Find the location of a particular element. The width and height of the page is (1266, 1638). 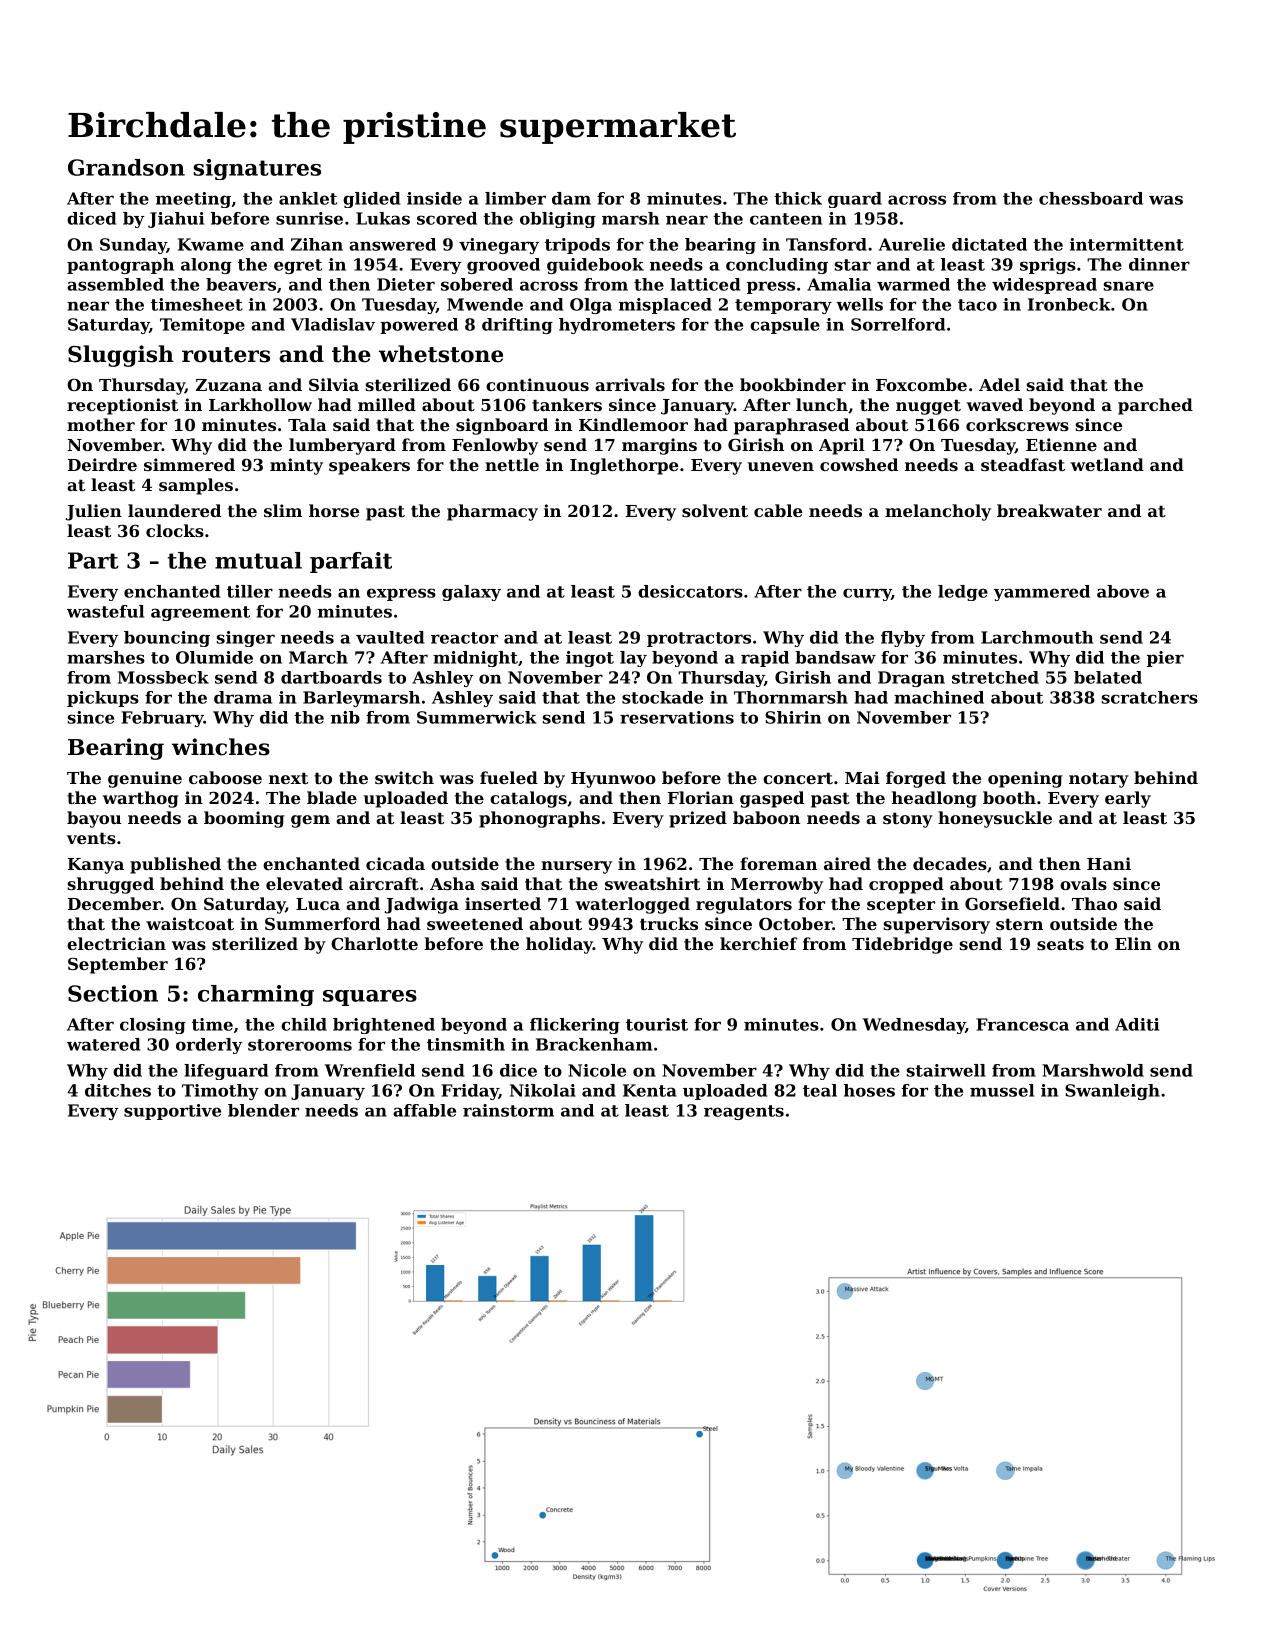

sweatshirt is located at coordinates (652, 883).
